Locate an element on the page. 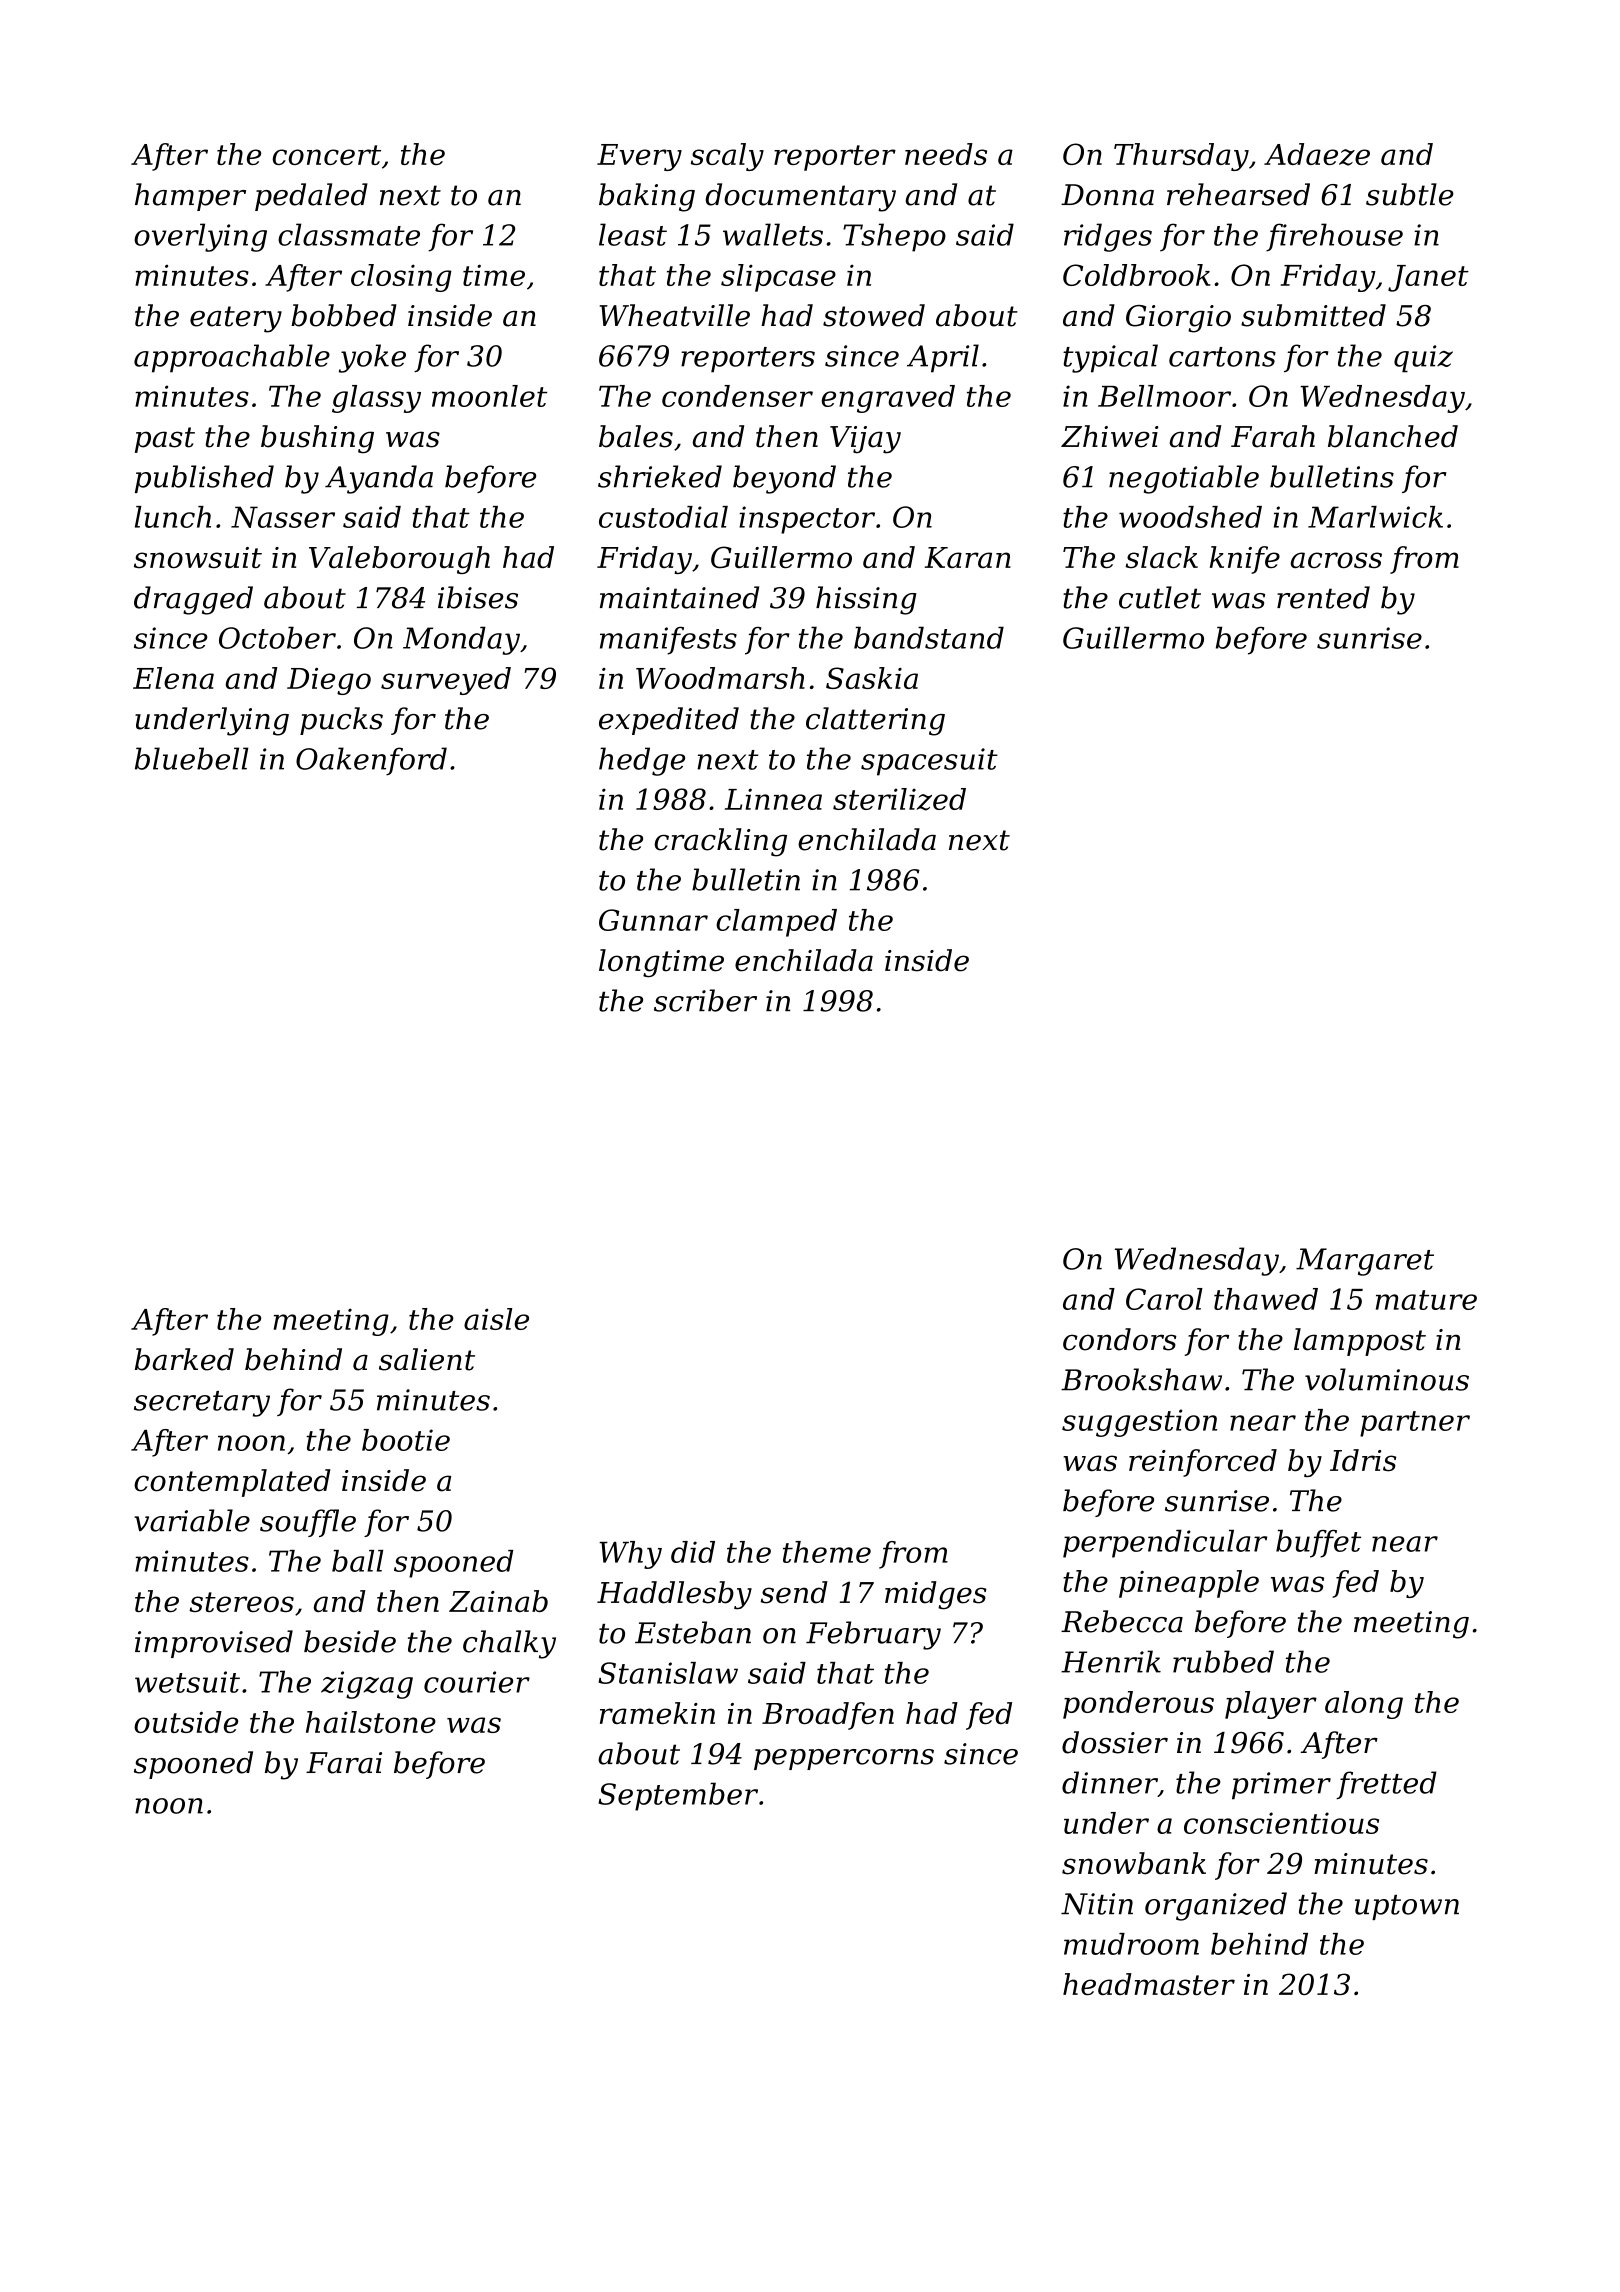 Image resolution: width=1620 pixels, height=2292 pixels. Farai is located at coordinates (344, 1763).
